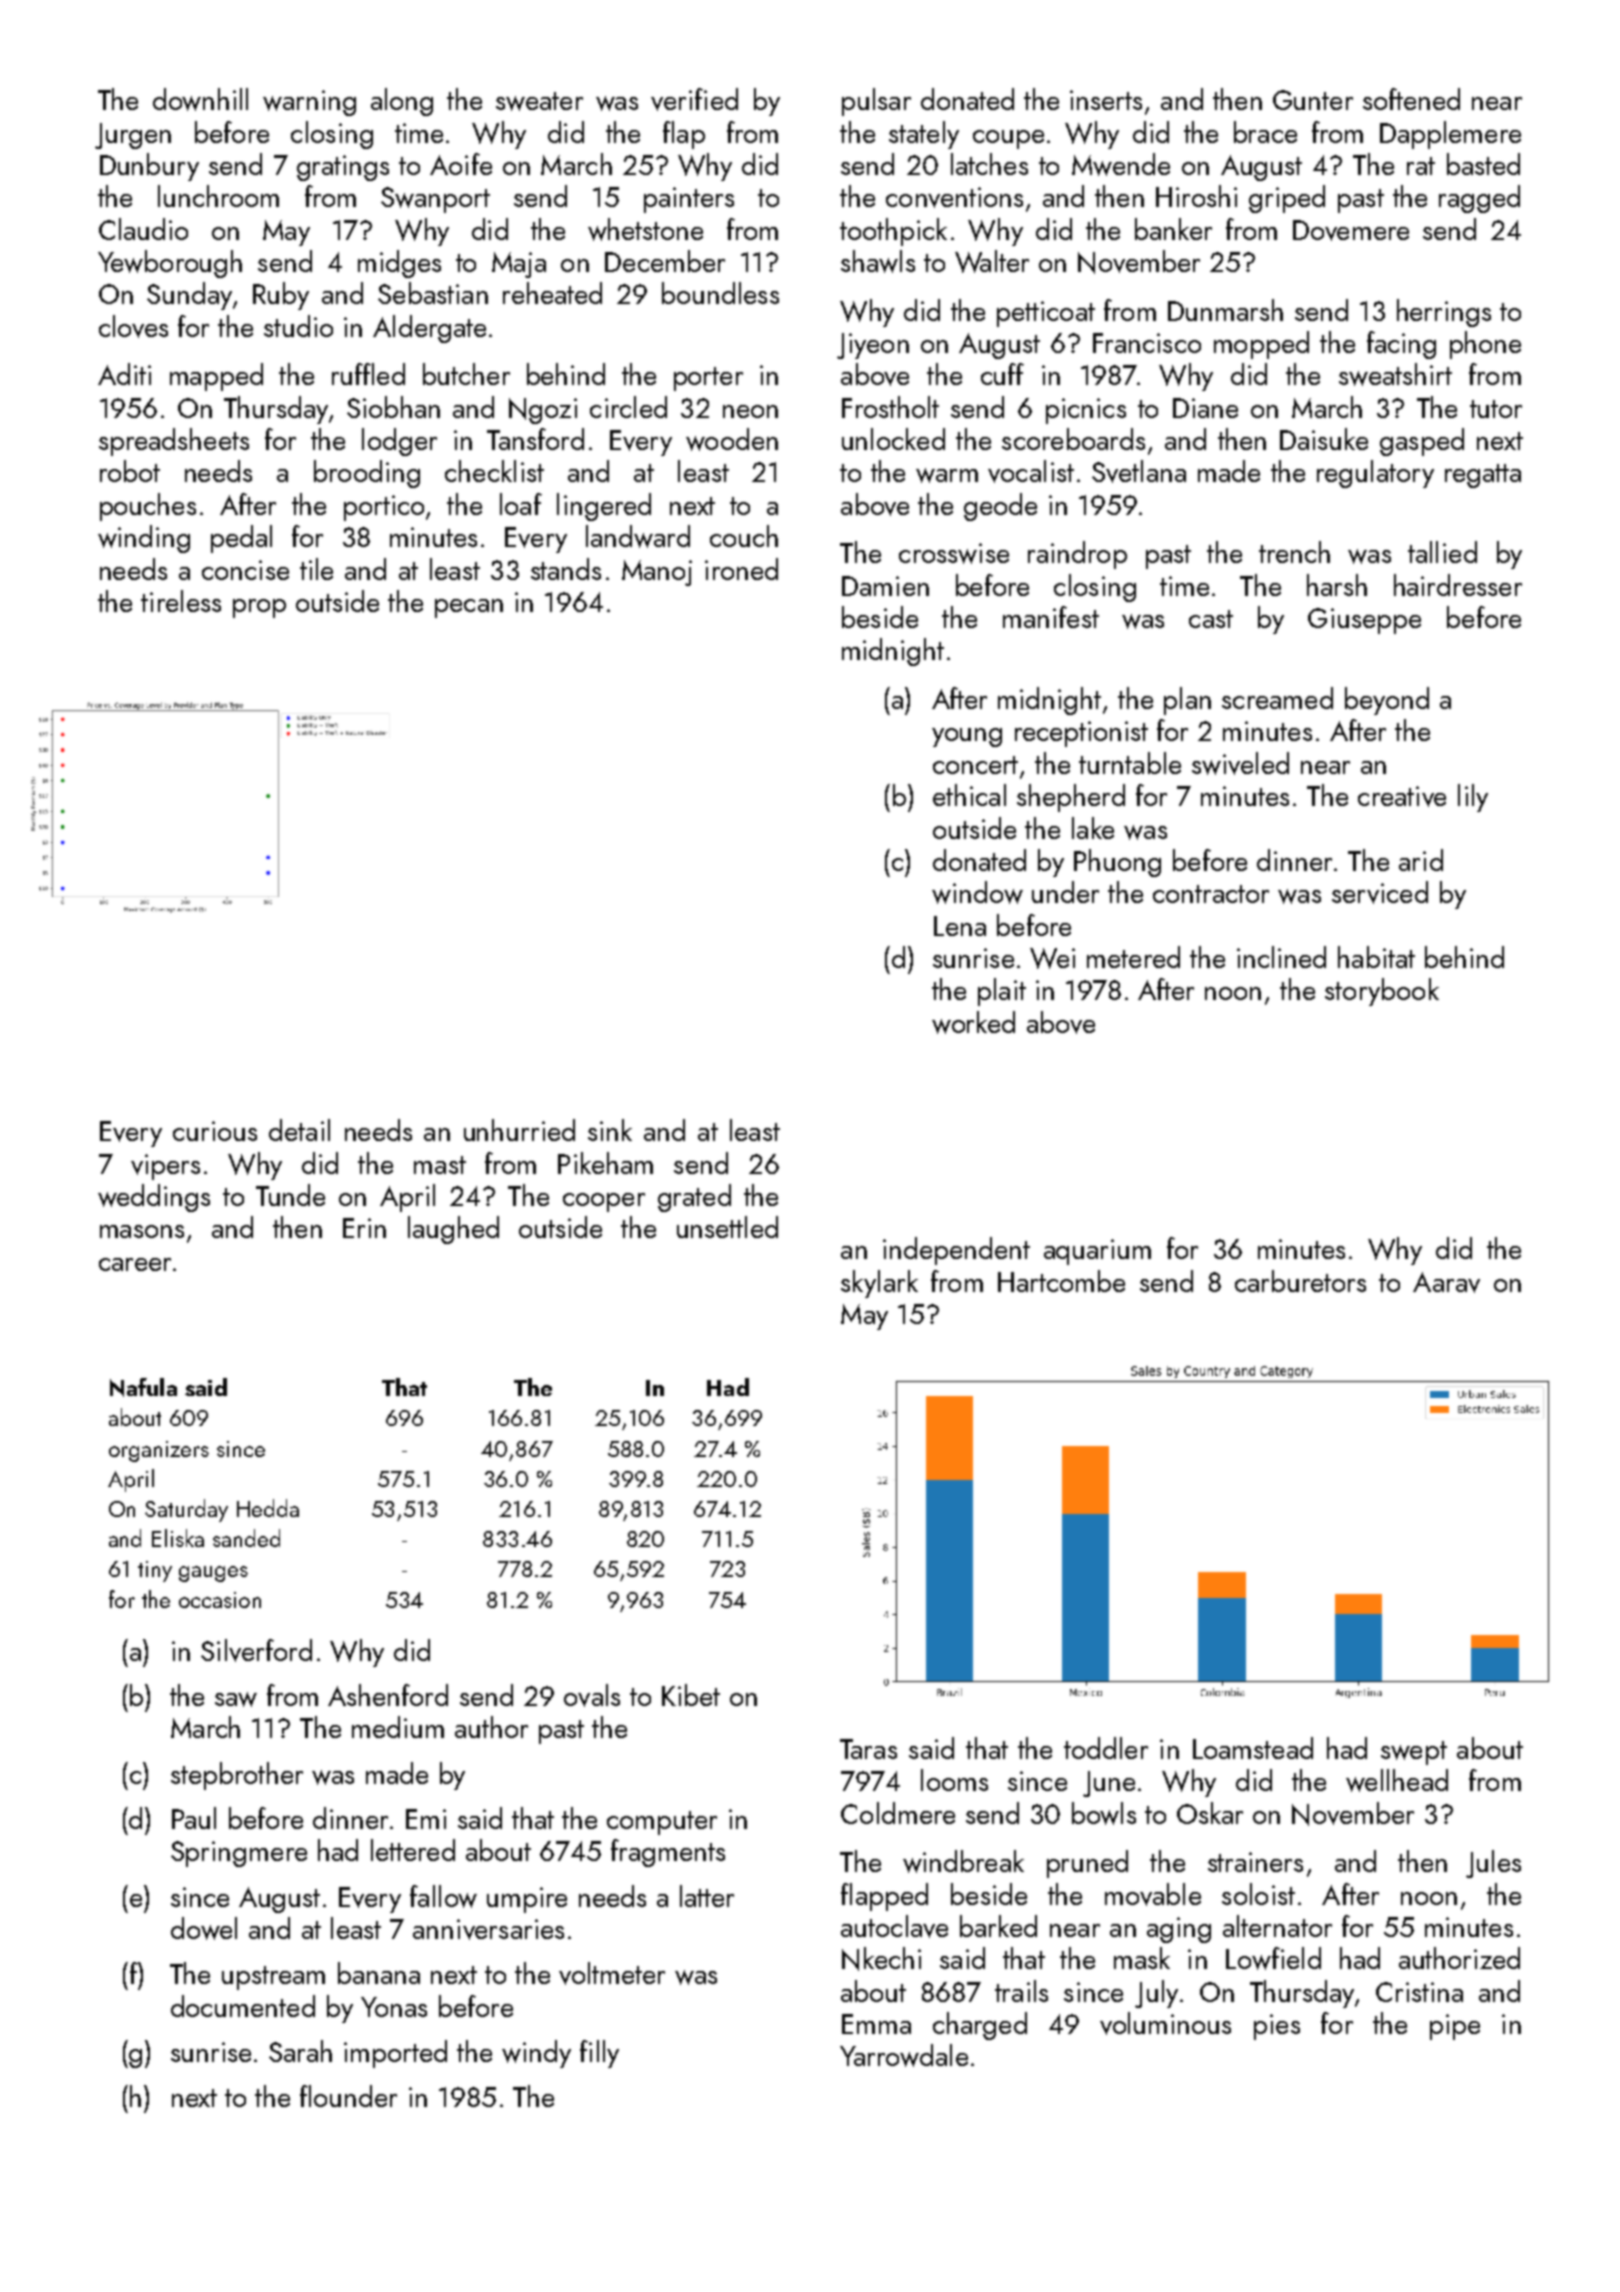  What do you see at coordinates (599, 2054) in the page?
I see `filly` at bounding box center [599, 2054].
